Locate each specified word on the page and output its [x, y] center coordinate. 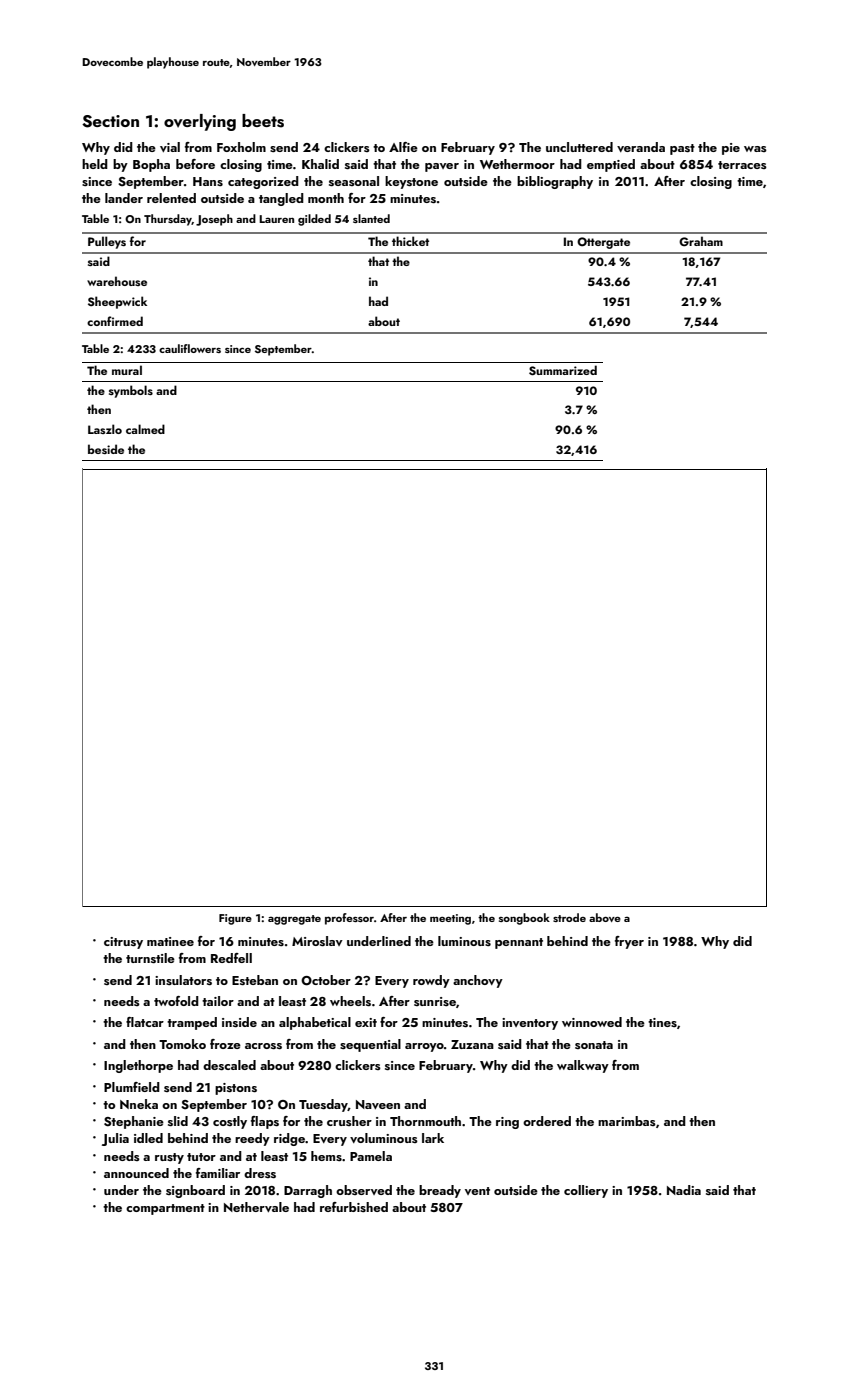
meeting [450, 919]
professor [349, 919]
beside [106, 449]
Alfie [403, 147]
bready [440, 1191]
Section [110, 121]
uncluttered [579, 147]
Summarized [563, 370]
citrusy [123, 943]
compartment [165, 1209]
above [605, 917]
